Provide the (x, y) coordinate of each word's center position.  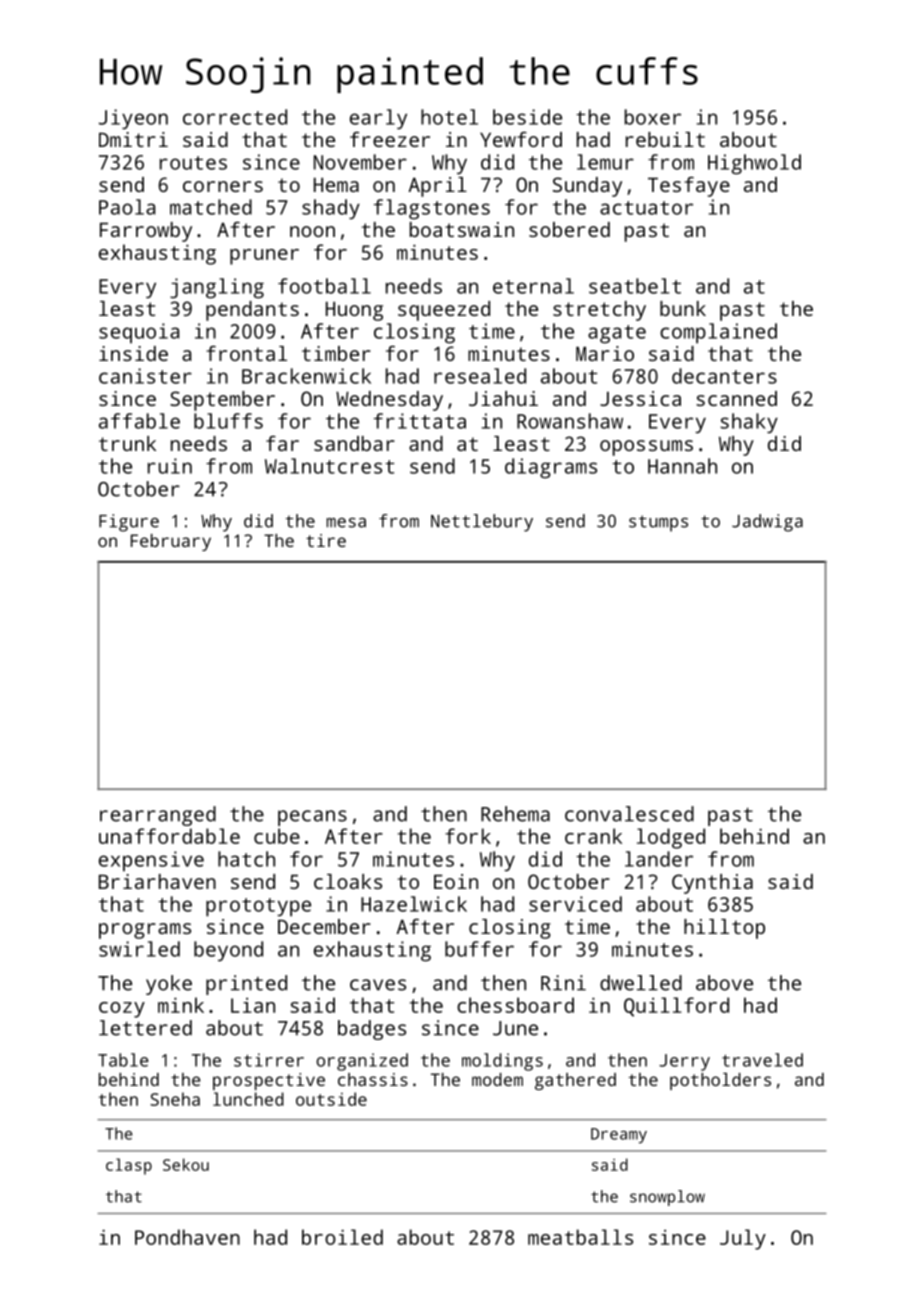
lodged (671, 838)
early (378, 119)
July (743, 1239)
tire (326, 540)
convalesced (629, 814)
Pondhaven (187, 1237)
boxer (653, 117)
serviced (575, 904)
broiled (342, 1237)
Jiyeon (133, 119)
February (171, 542)
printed (246, 985)
